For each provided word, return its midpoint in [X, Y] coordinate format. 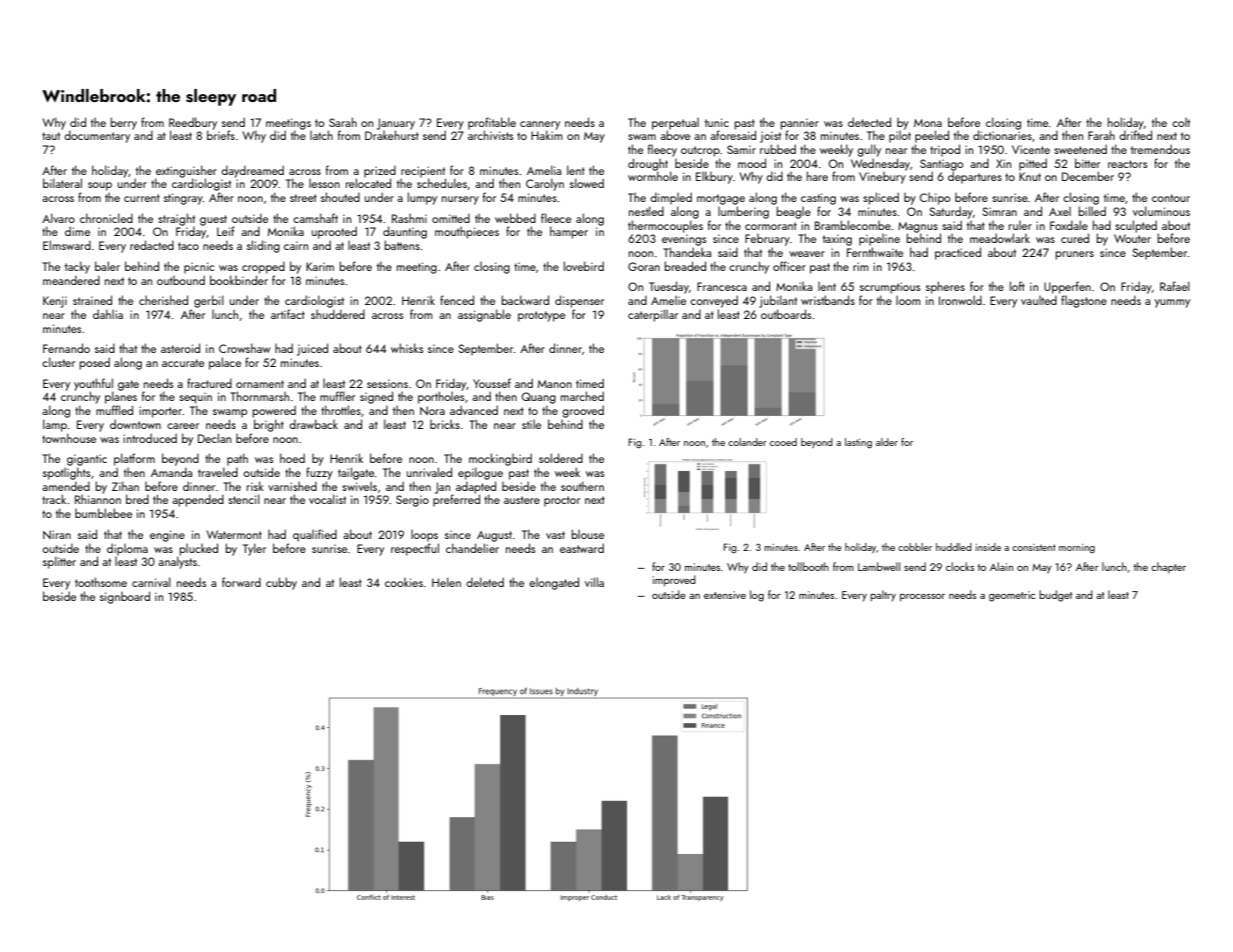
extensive [725, 595]
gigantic [87, 460]
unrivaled [429, 472]
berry [124, 123]
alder [887, 442]
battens [402, 245]
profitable [492, 123]
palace [225, 363]
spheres [945, 287]
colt [1181, 122]
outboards [786, 314]
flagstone [1084, 301]
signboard [125, 597]
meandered [71, 280]
